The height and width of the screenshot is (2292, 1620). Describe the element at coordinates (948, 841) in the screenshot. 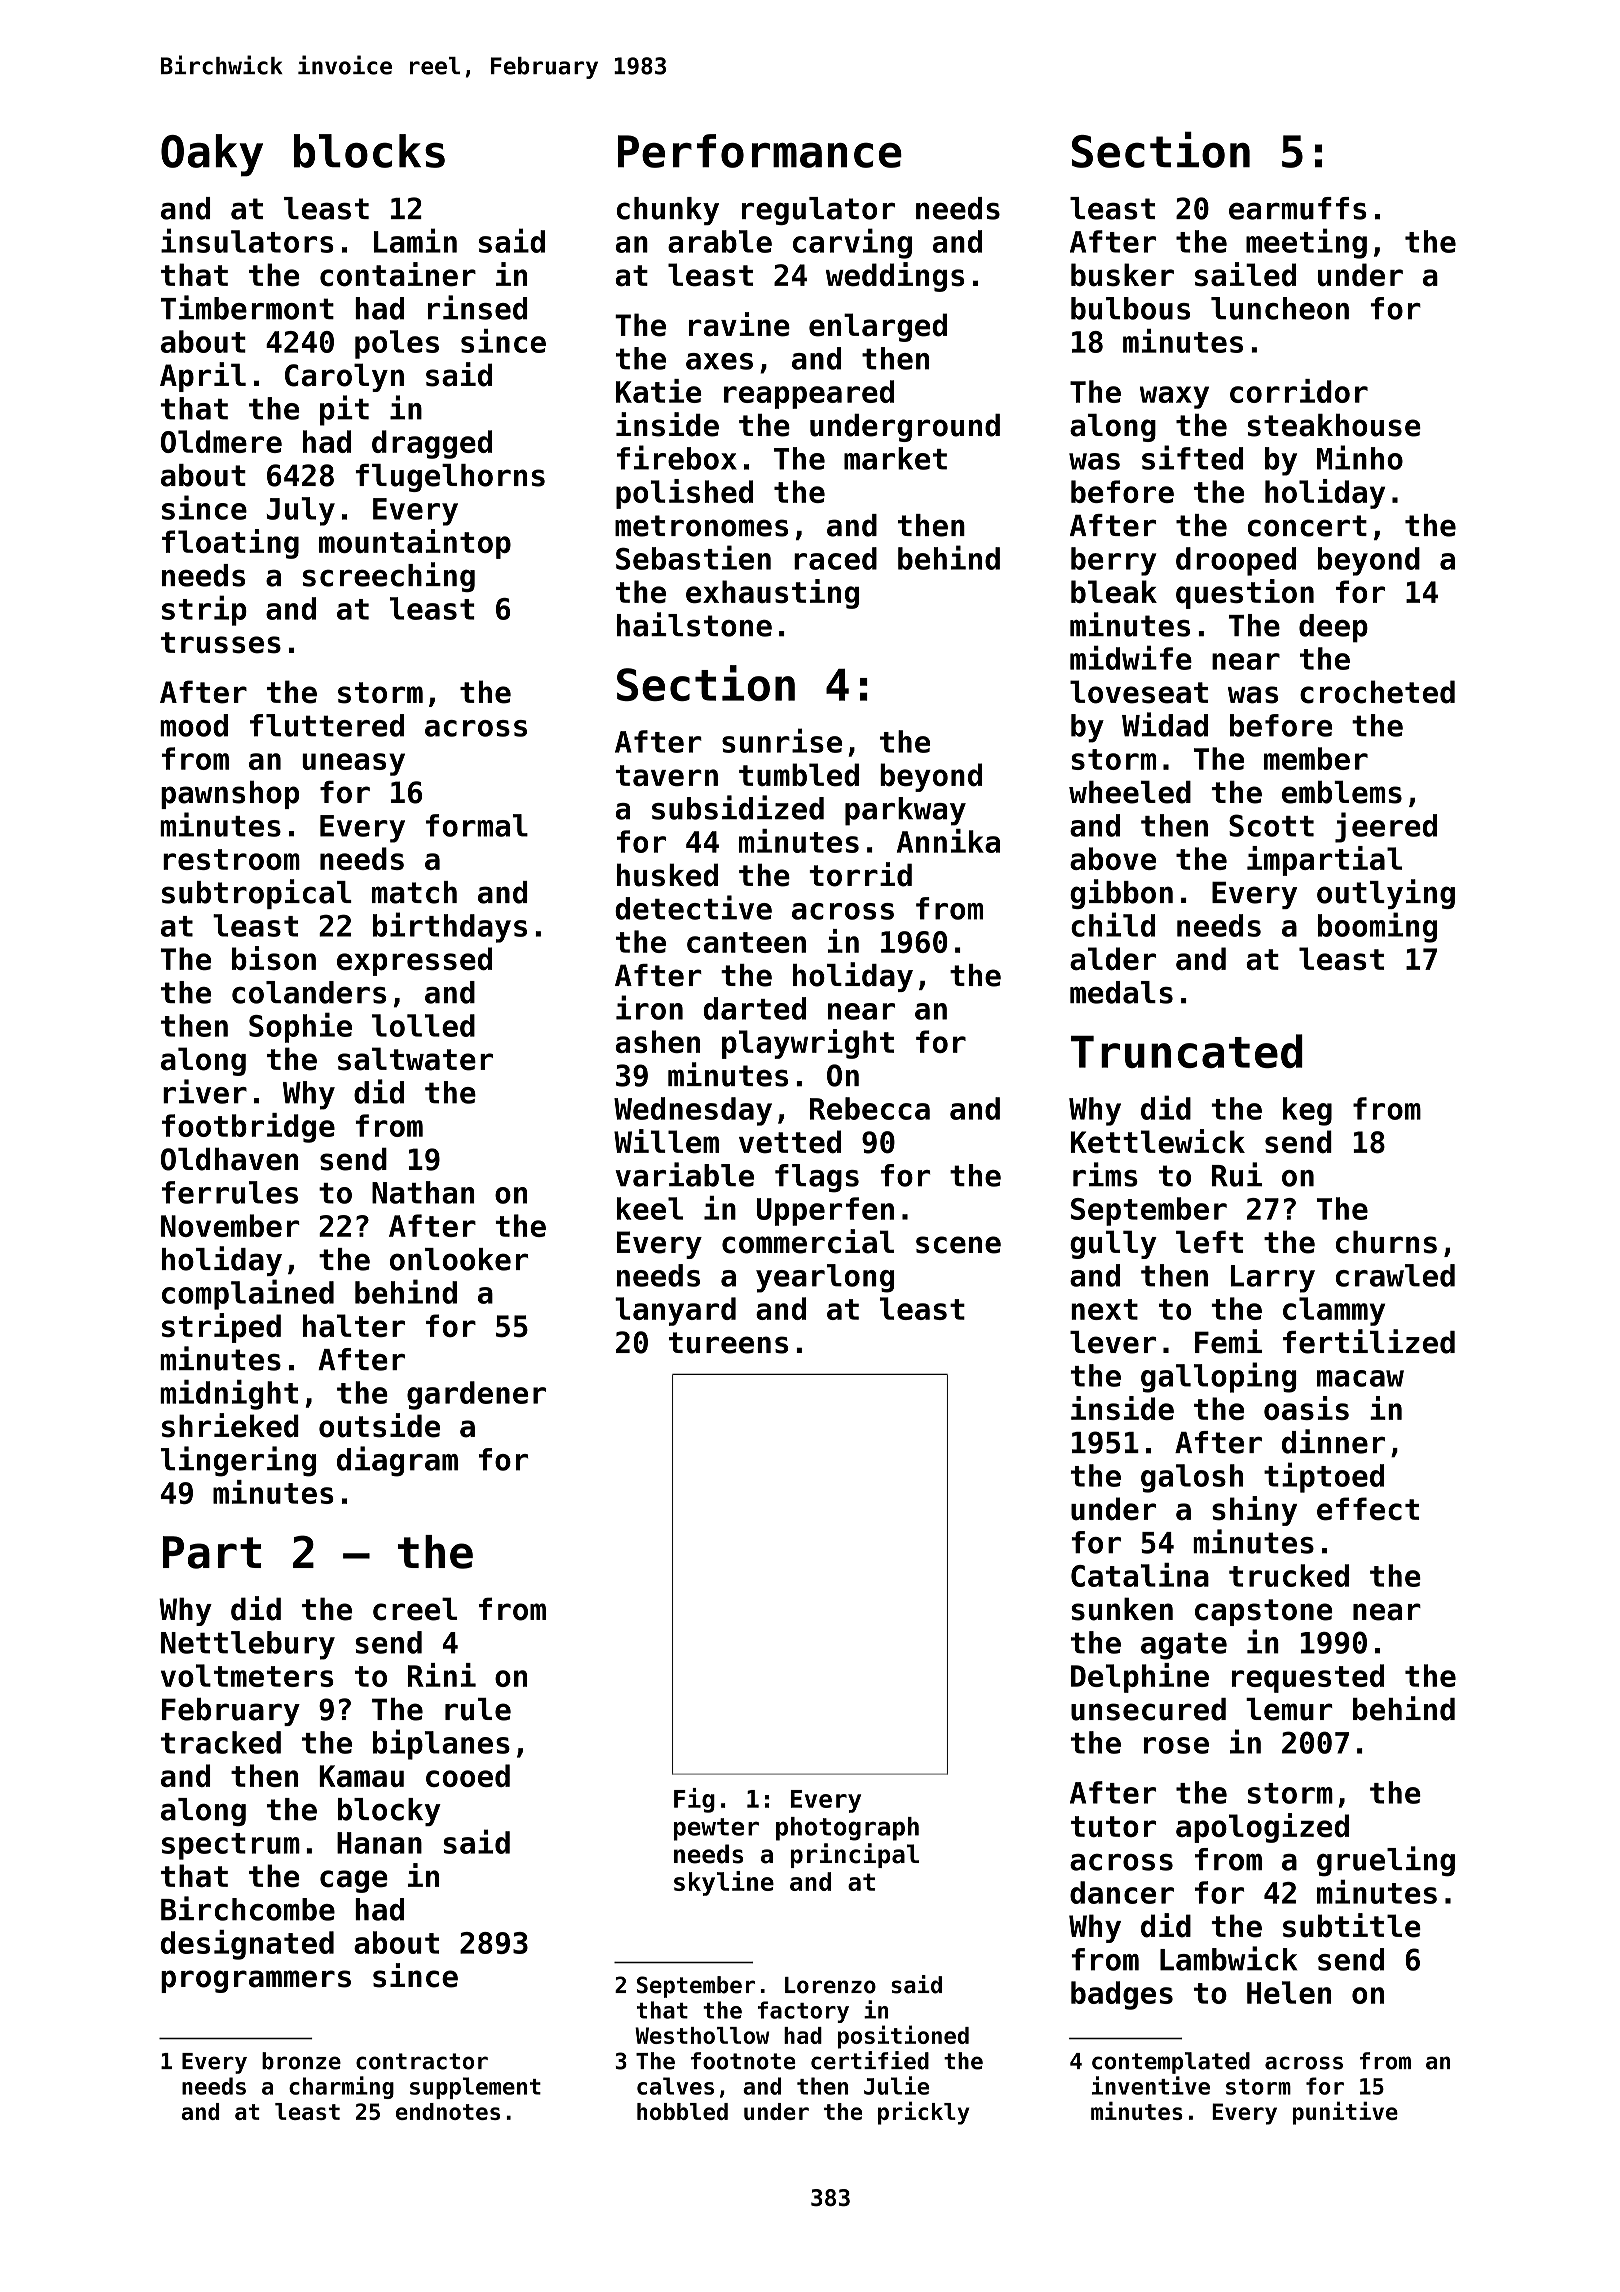

I see `Annika` at that location.
